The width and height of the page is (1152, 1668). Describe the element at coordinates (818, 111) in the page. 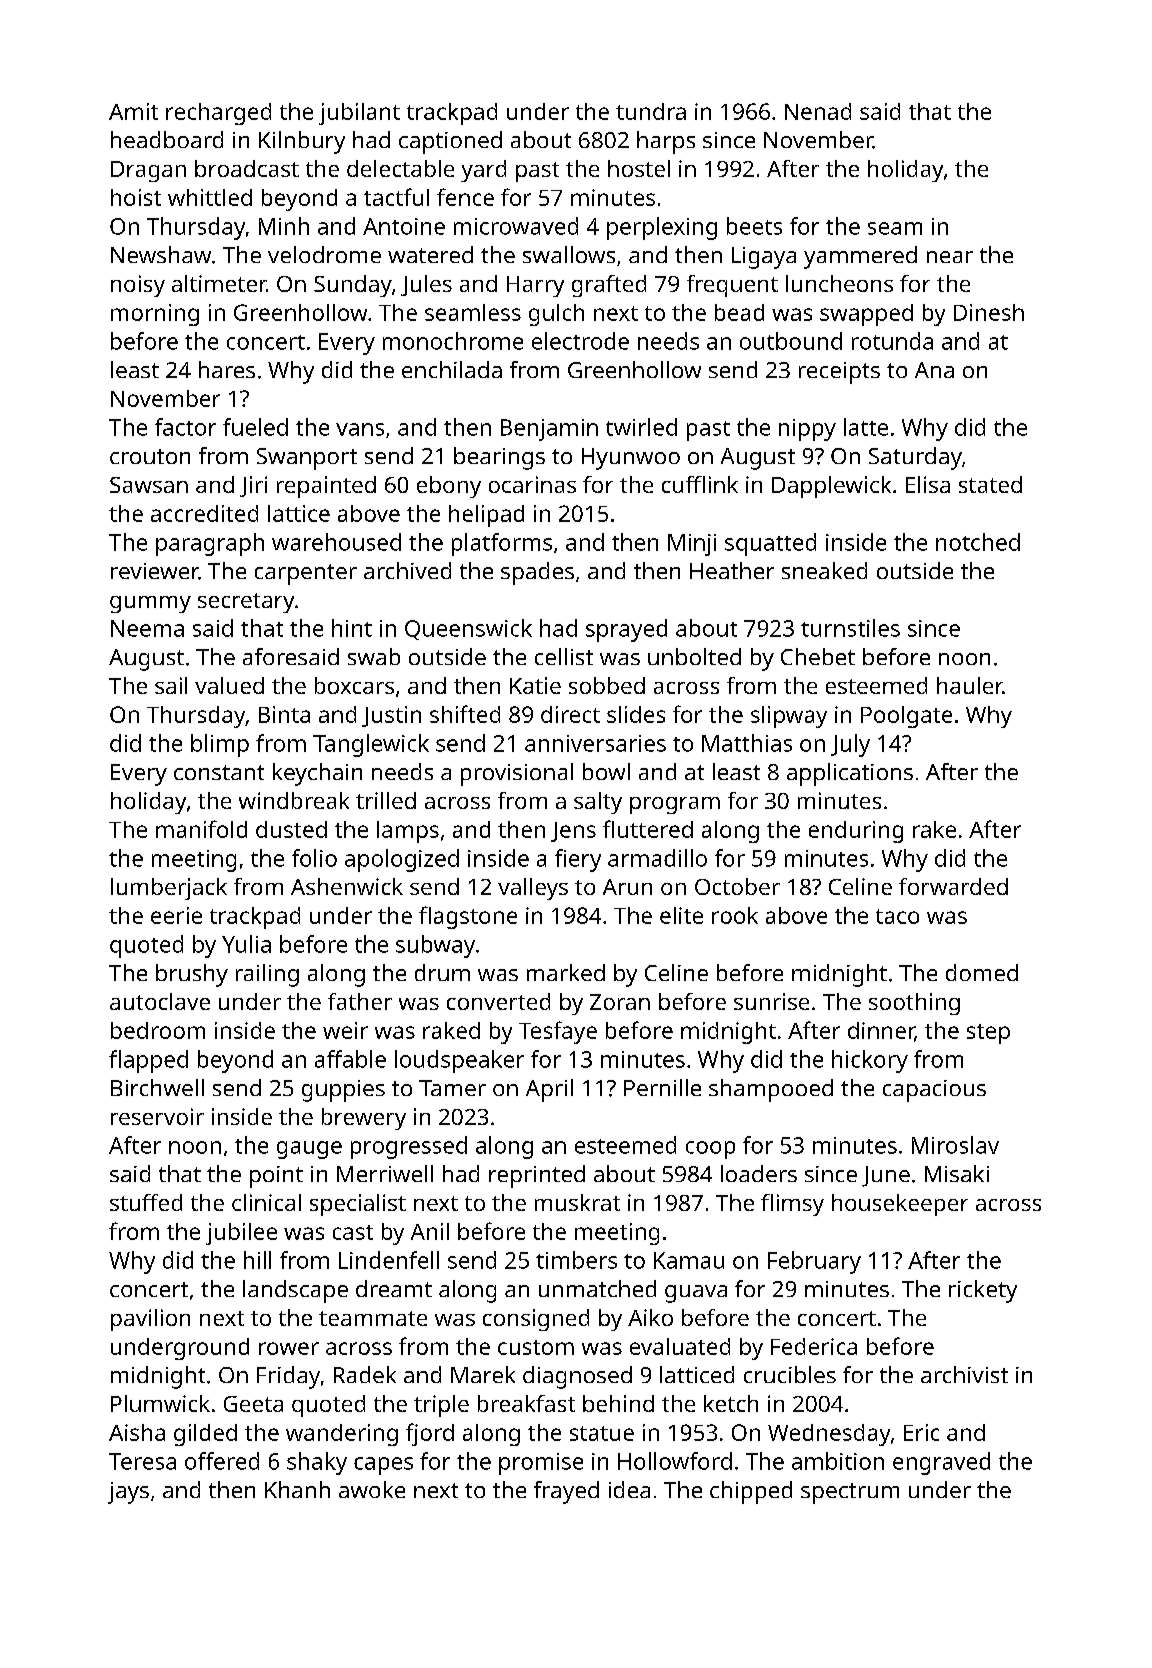

I see `Nenad` at that location.
